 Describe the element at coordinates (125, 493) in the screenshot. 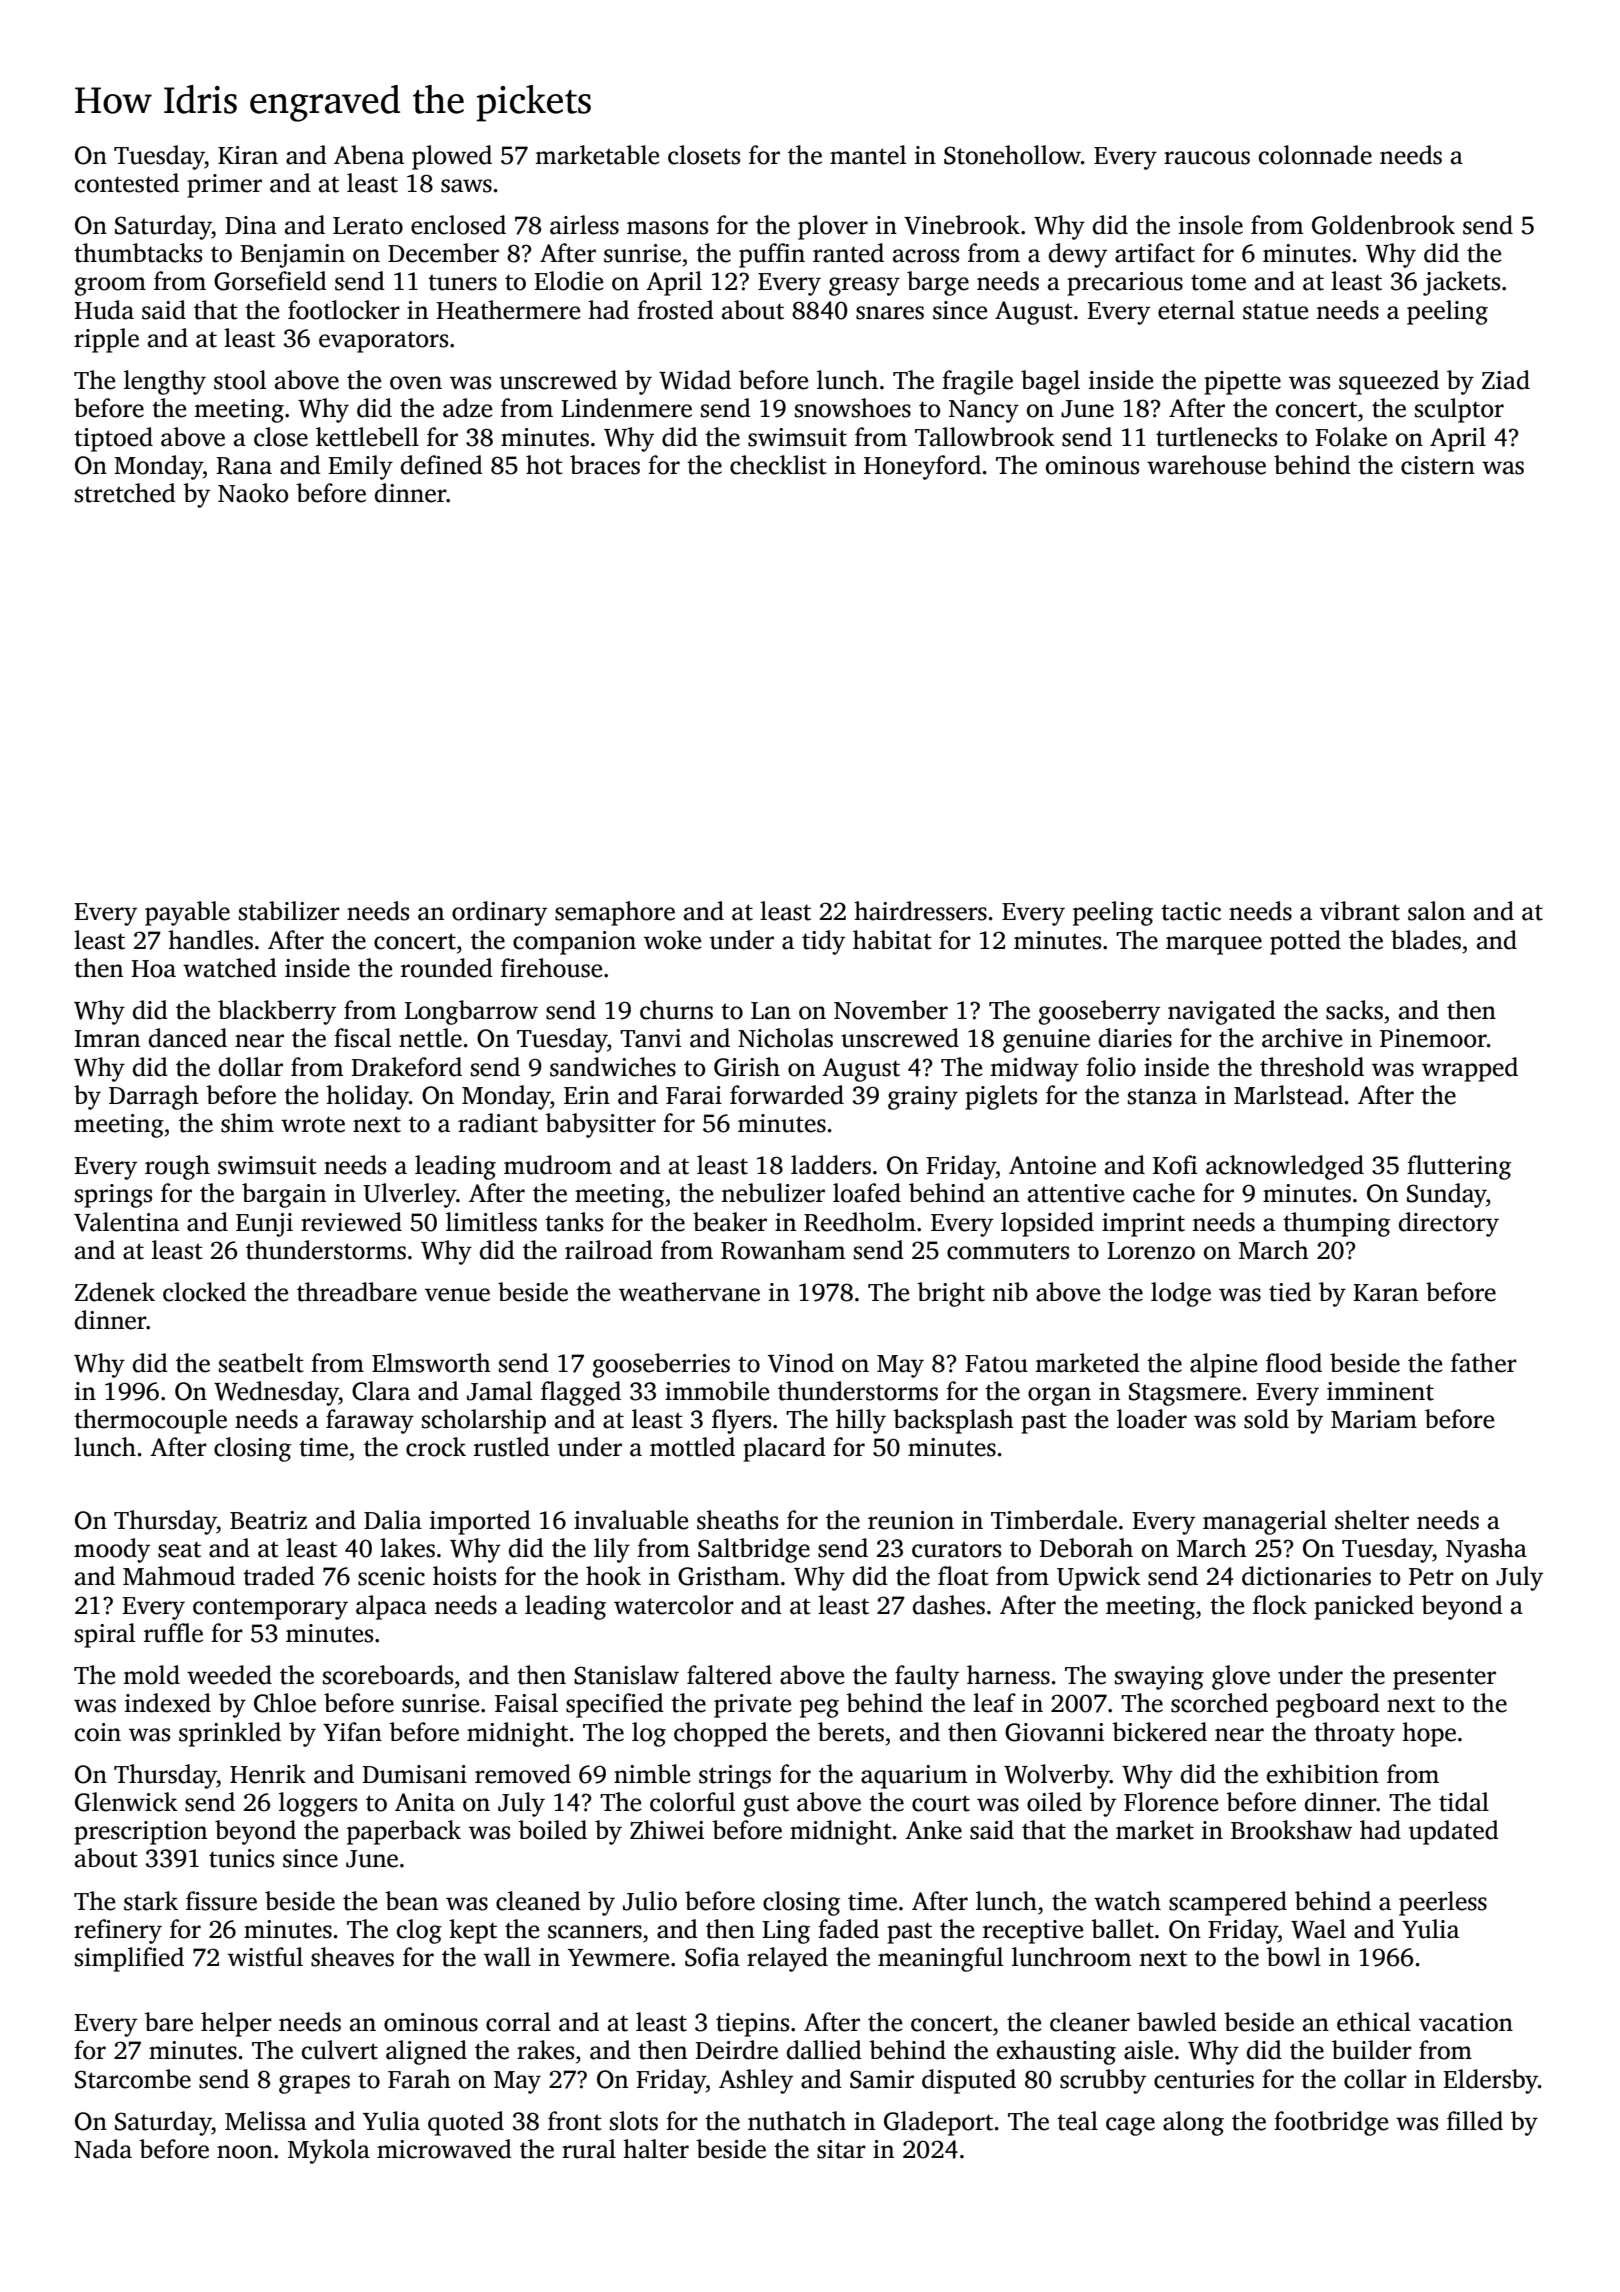

I see `stretched` at that location.
